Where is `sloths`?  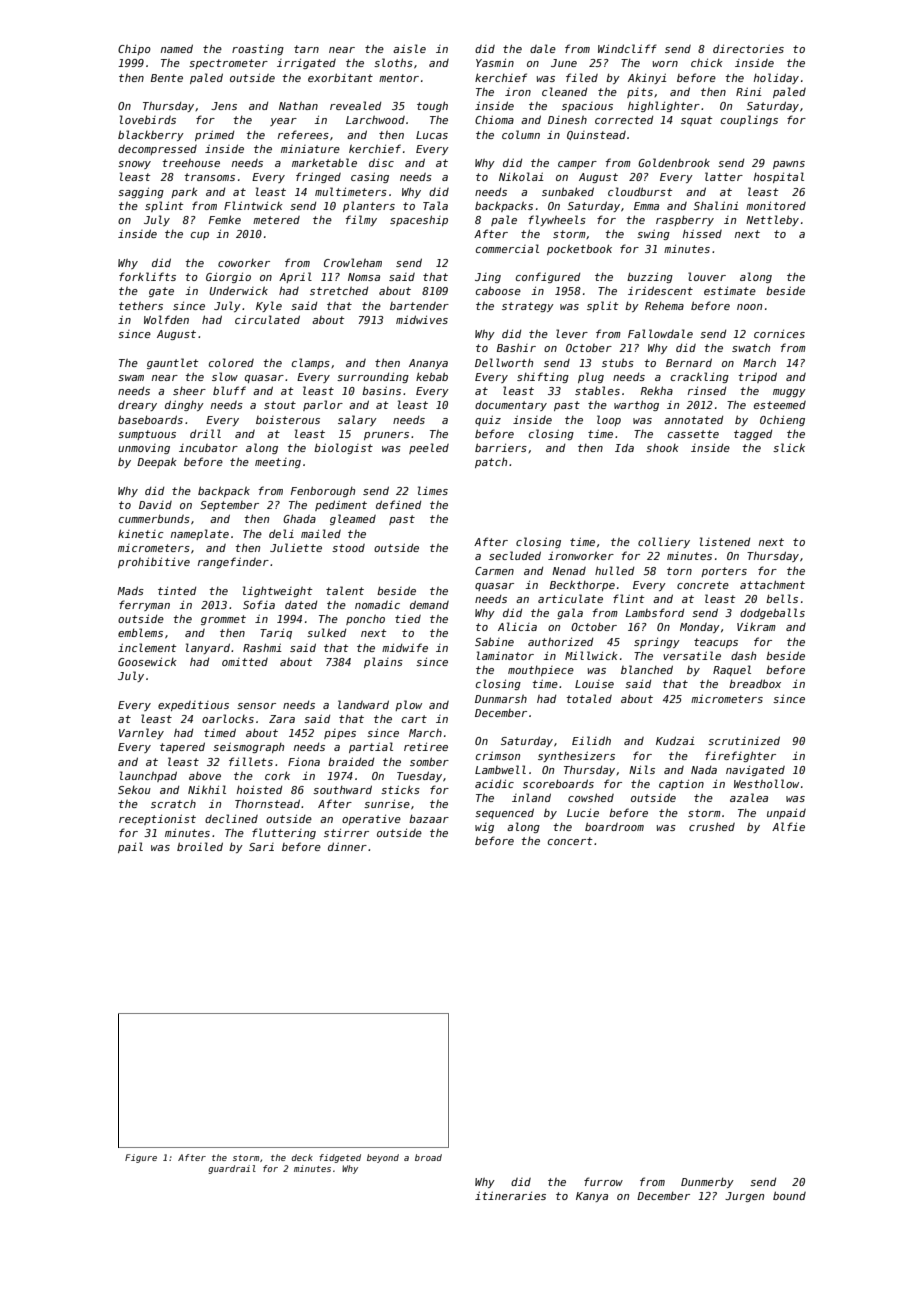 sloths is located at coordinates (393, 62).
